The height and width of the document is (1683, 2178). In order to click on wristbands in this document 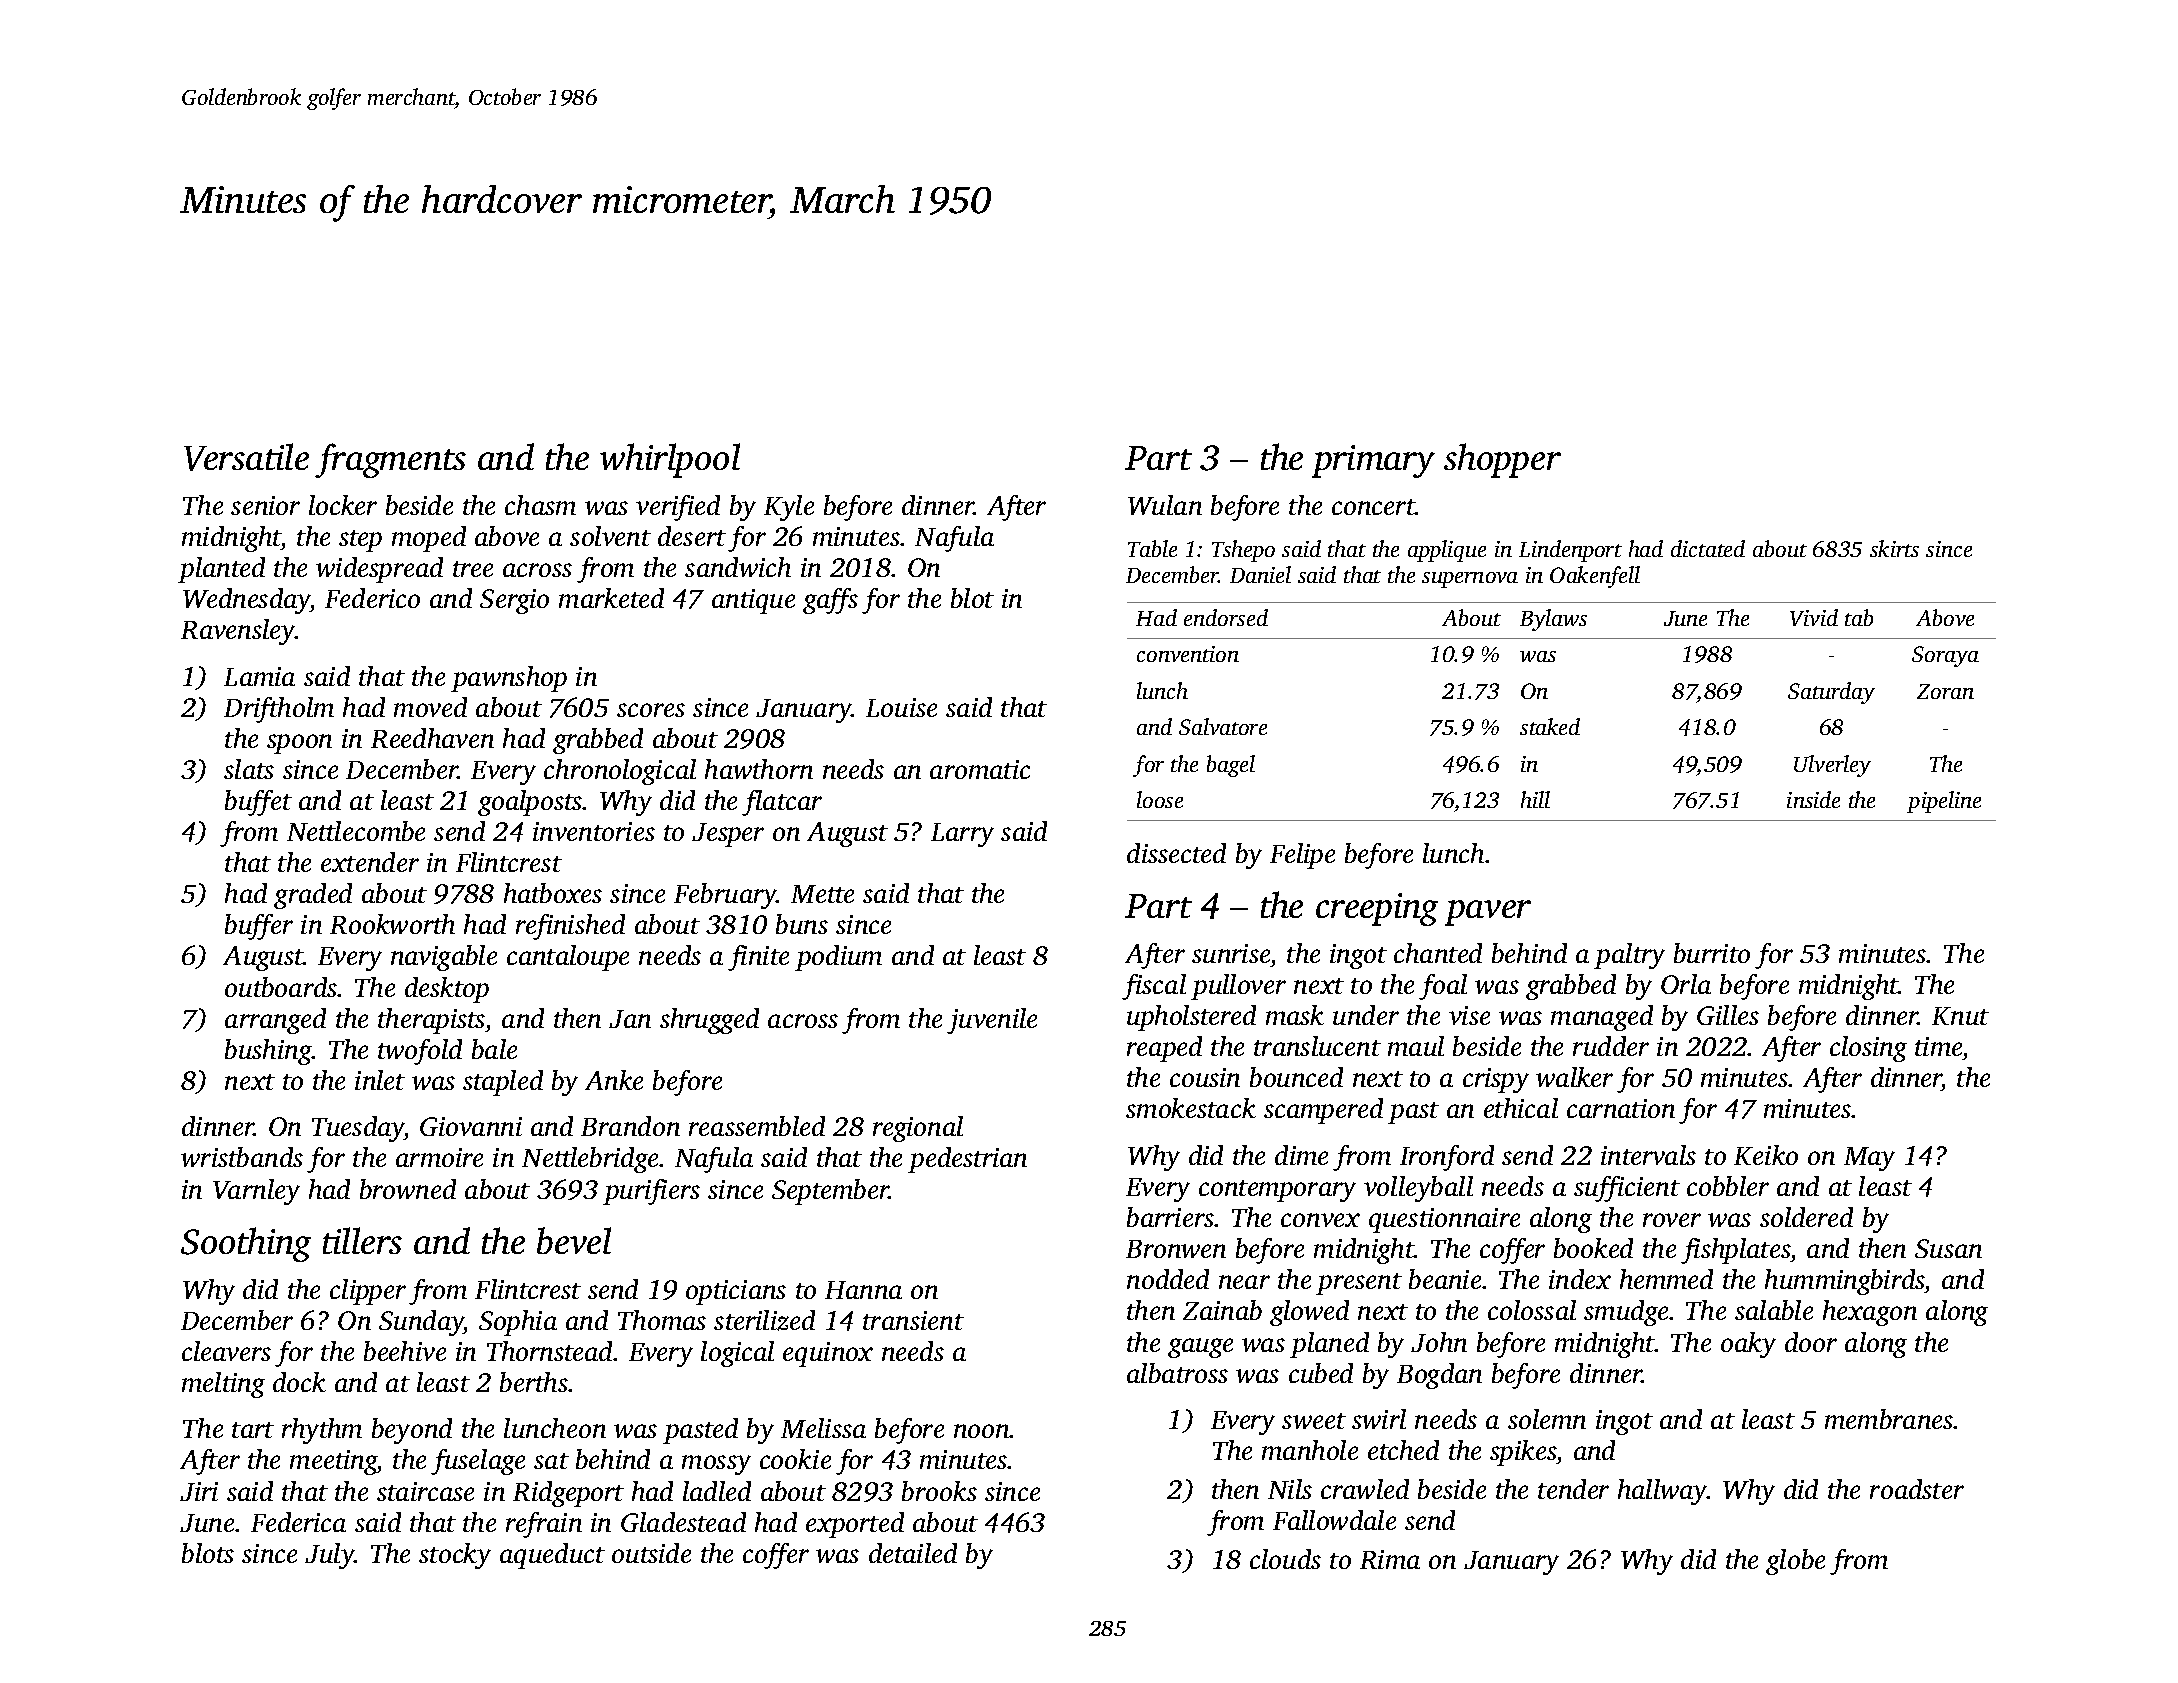, I will do `click(242, 1157)`.
